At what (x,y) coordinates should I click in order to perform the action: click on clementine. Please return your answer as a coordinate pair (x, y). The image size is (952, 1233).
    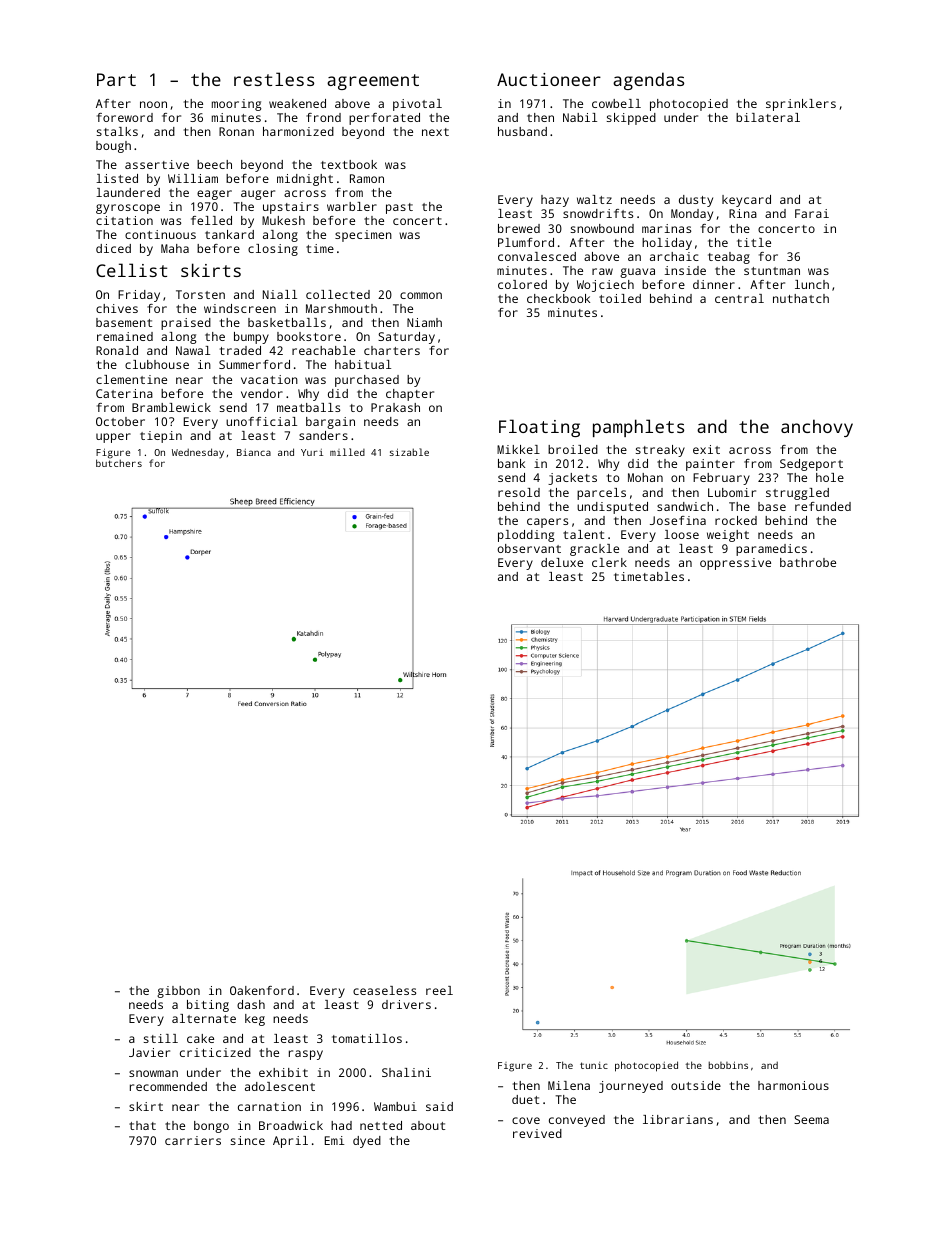
    Looking at the image, I should click on (131, 379).
